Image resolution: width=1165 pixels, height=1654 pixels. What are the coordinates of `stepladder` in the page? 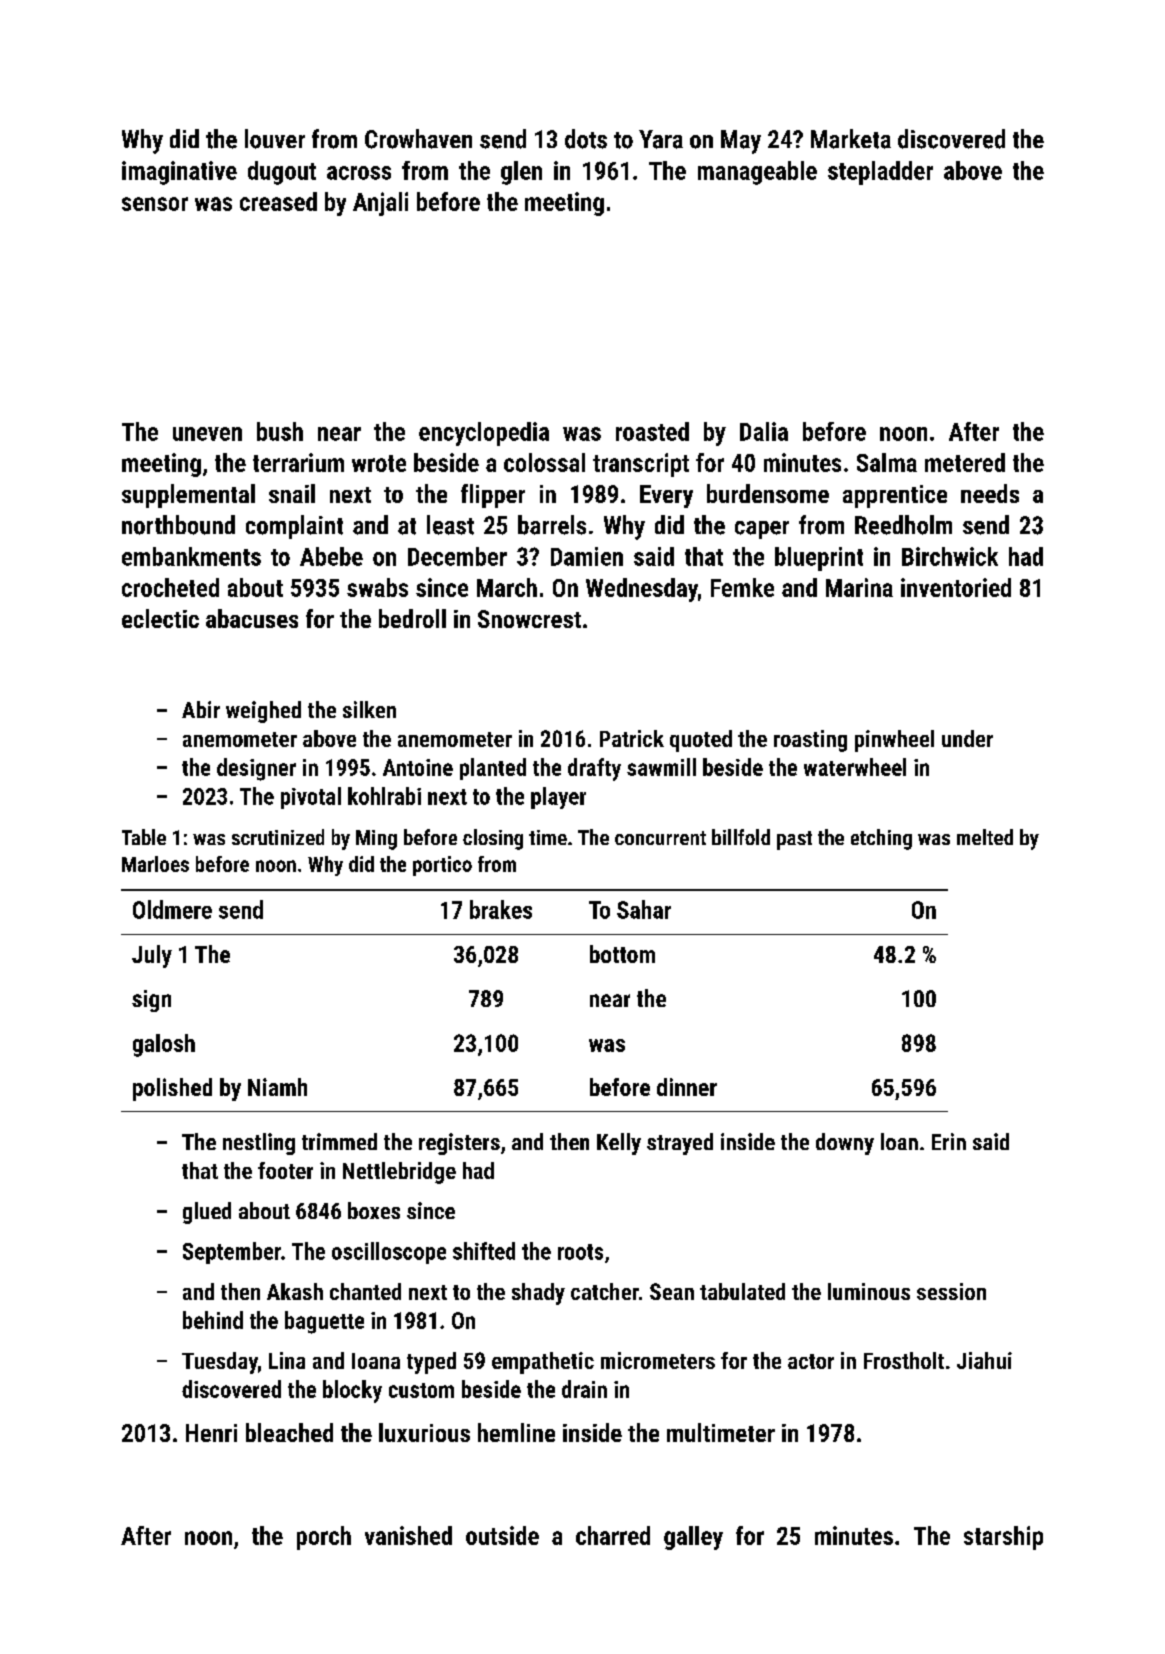 It's located at (880, 173).
